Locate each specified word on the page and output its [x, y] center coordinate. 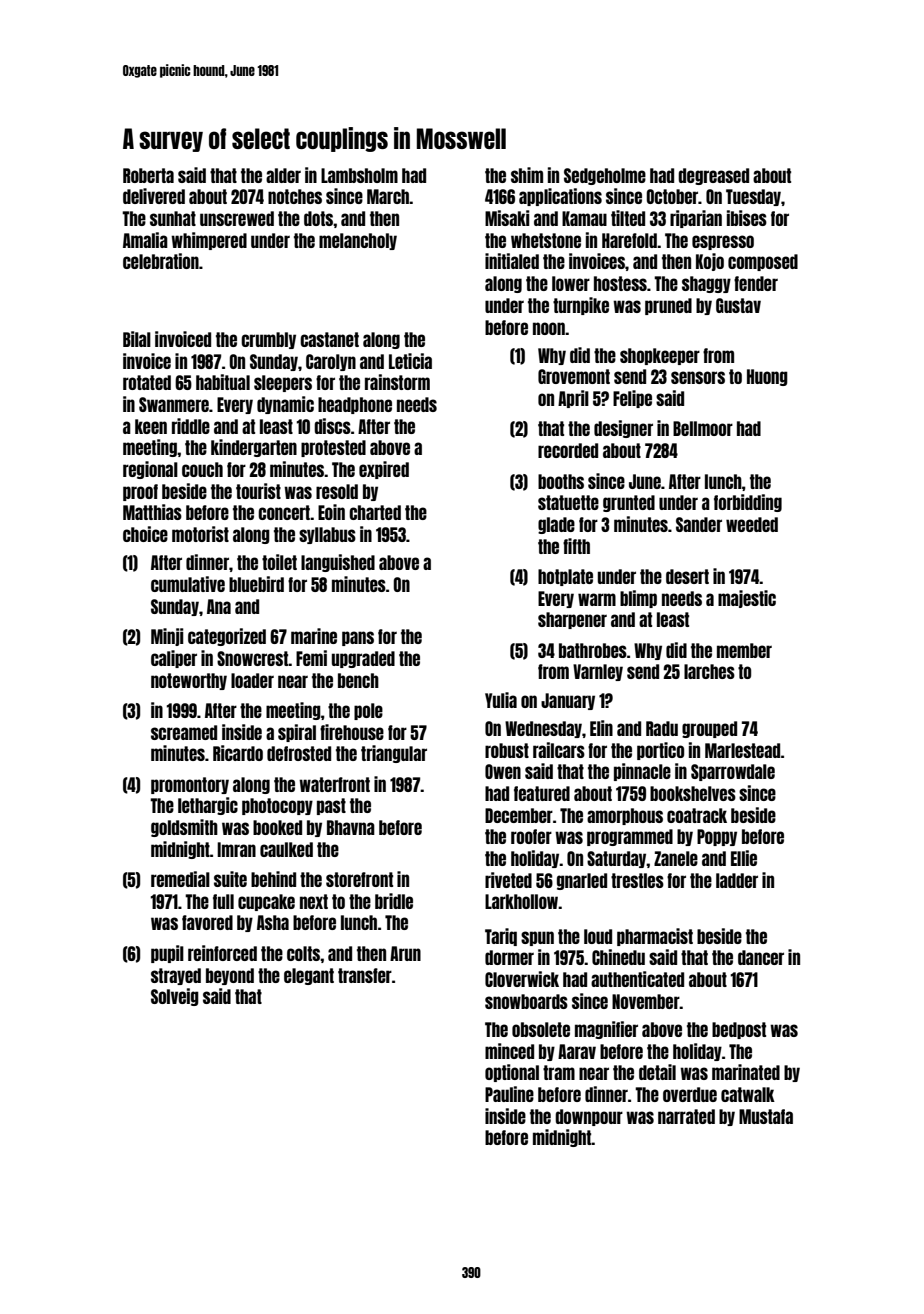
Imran [236, 849]
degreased [713, 176]
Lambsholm [359, 175]
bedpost [739, 1030]
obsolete [541, 1029]
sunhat [173, 218]
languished [338, 563]
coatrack [697, 815]
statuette [568, 502]
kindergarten [254, 448]
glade [556, 525]
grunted [629, 503]
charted [375, 512]
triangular [394, 754]
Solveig [175, 997]
